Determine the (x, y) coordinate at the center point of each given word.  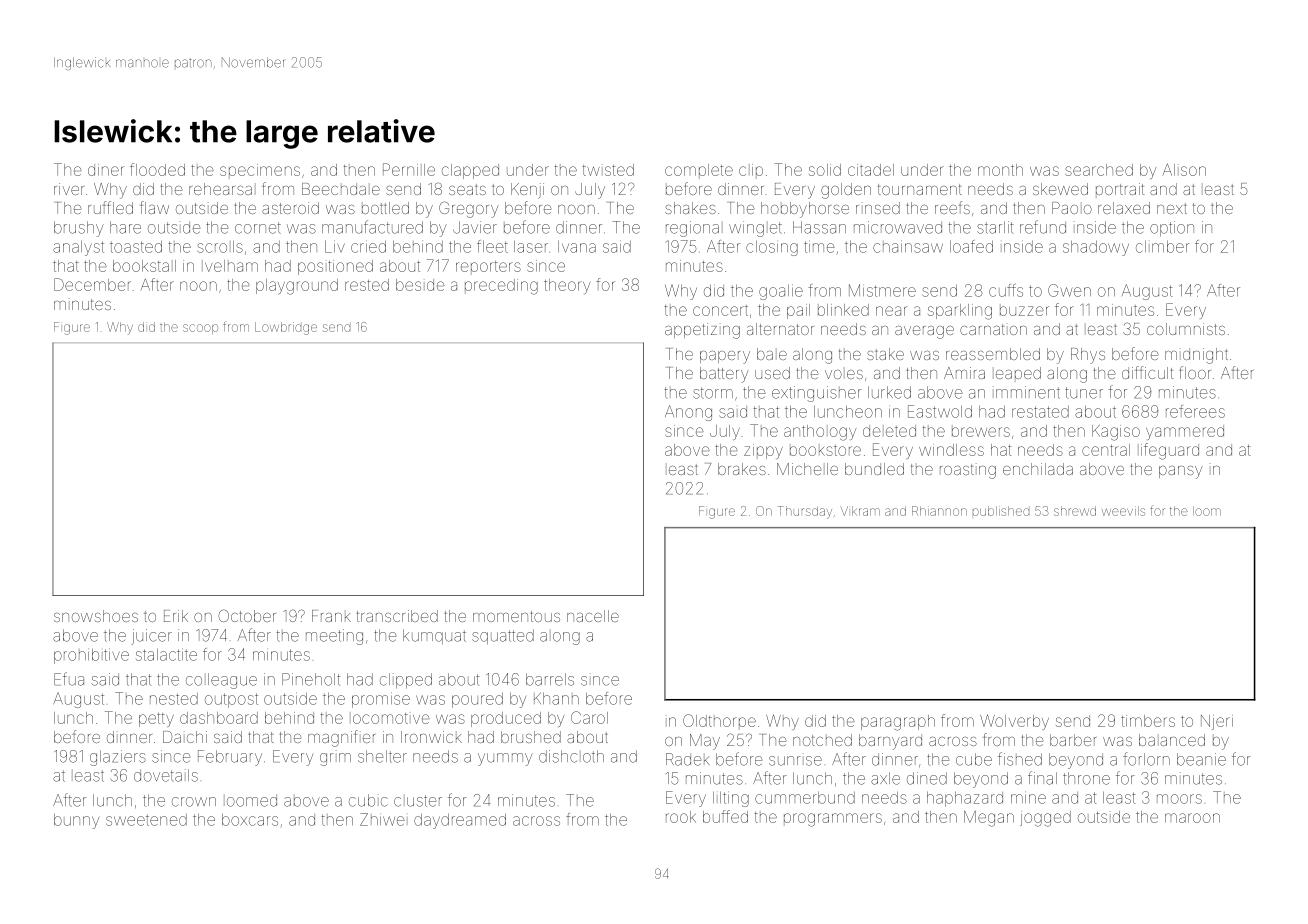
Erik (176, 616)
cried (368, 246)
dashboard (219, 718)
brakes (742, 469)
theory (567, 286)
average (924, 332)
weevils (1123, 511)
